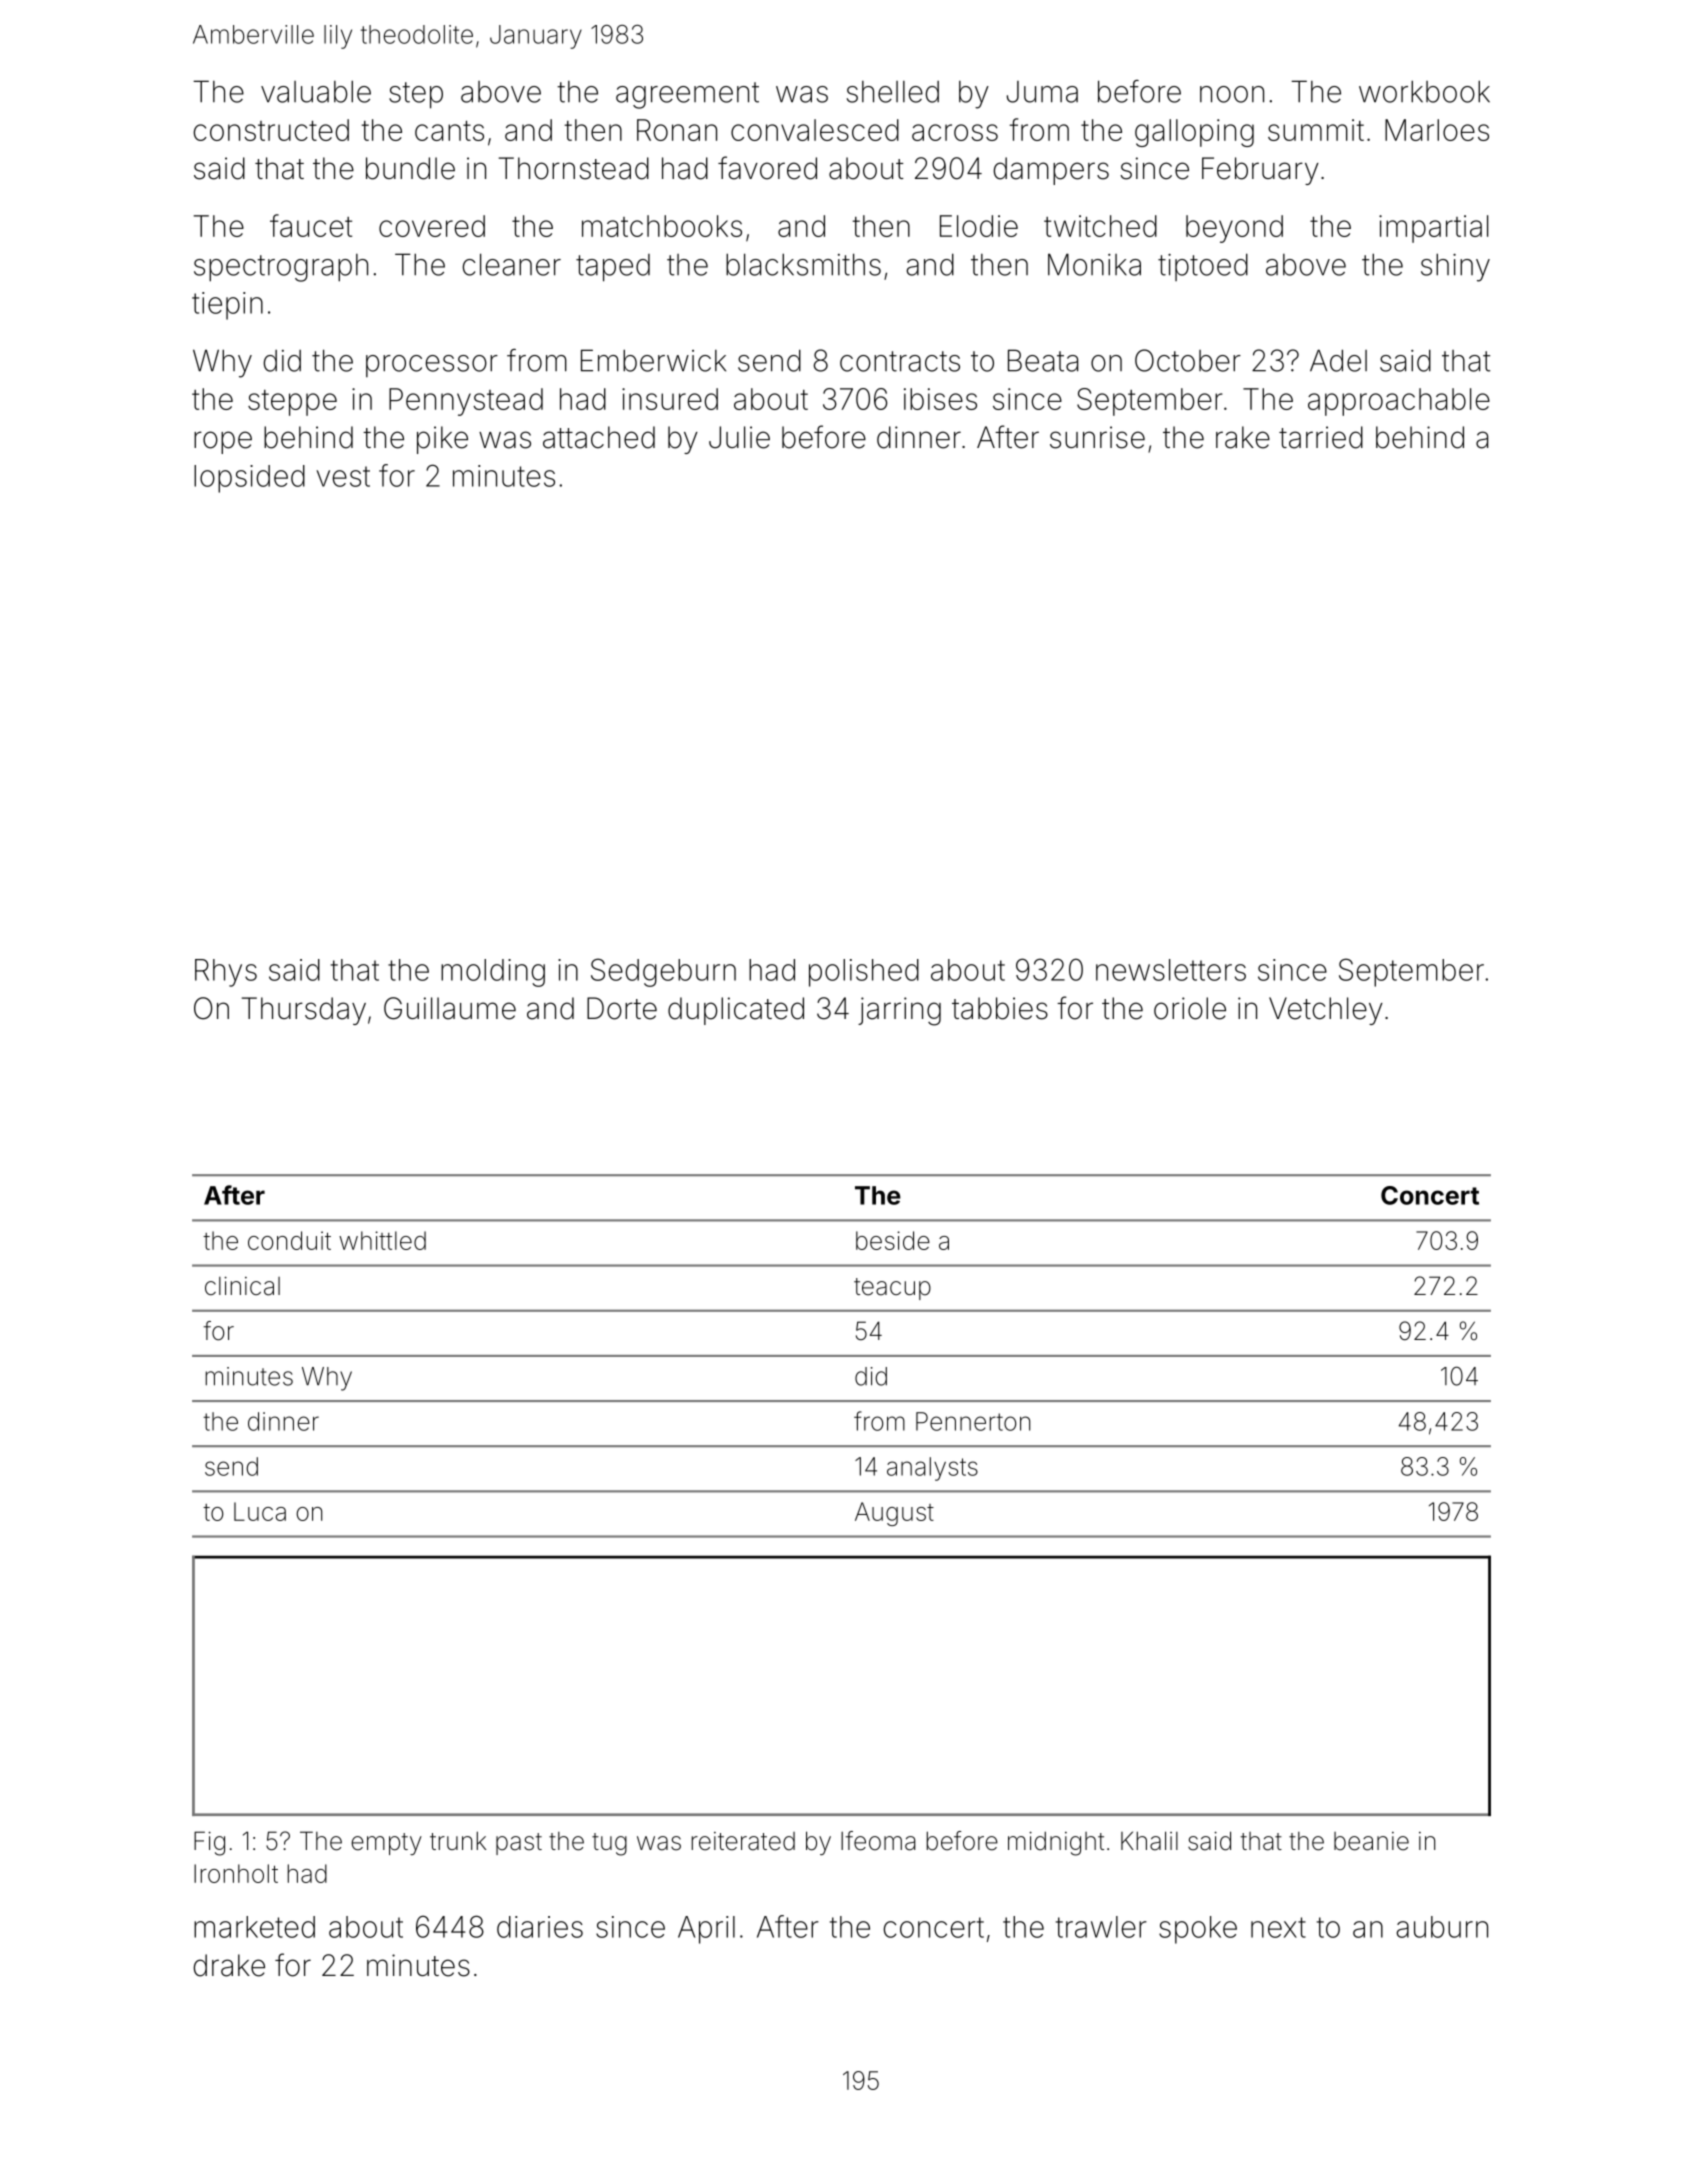  What do you see at coordinates (540, 1927) in the image?
I see `diaries` at bounding box center [540, 1927].
